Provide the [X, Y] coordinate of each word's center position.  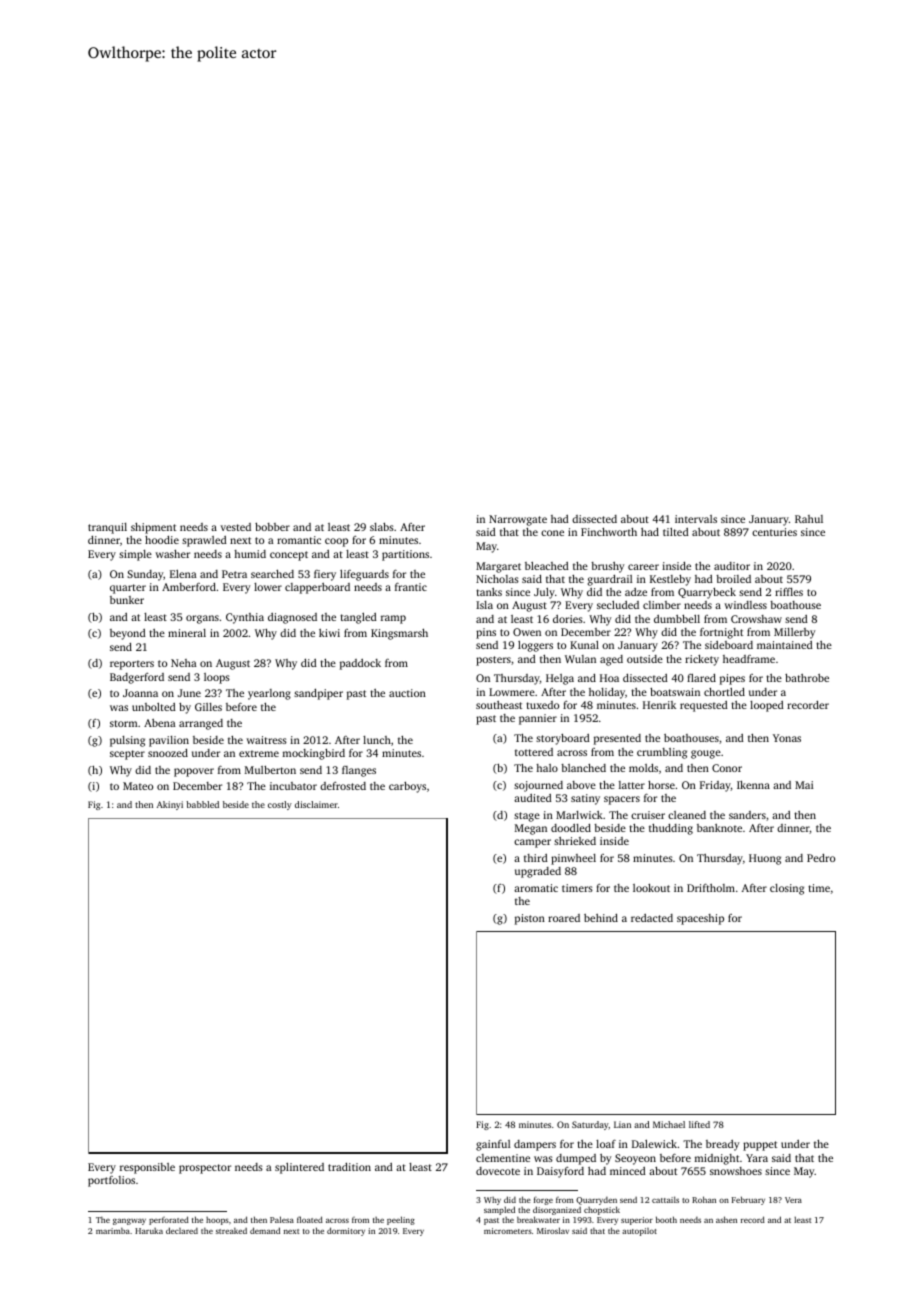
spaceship [700, 919]
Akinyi [170, 805]
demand [265, 1230]
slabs [382, 527]
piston [530, 919]
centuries [774, 532]
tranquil [107, 528]
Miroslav [553, 1230]
